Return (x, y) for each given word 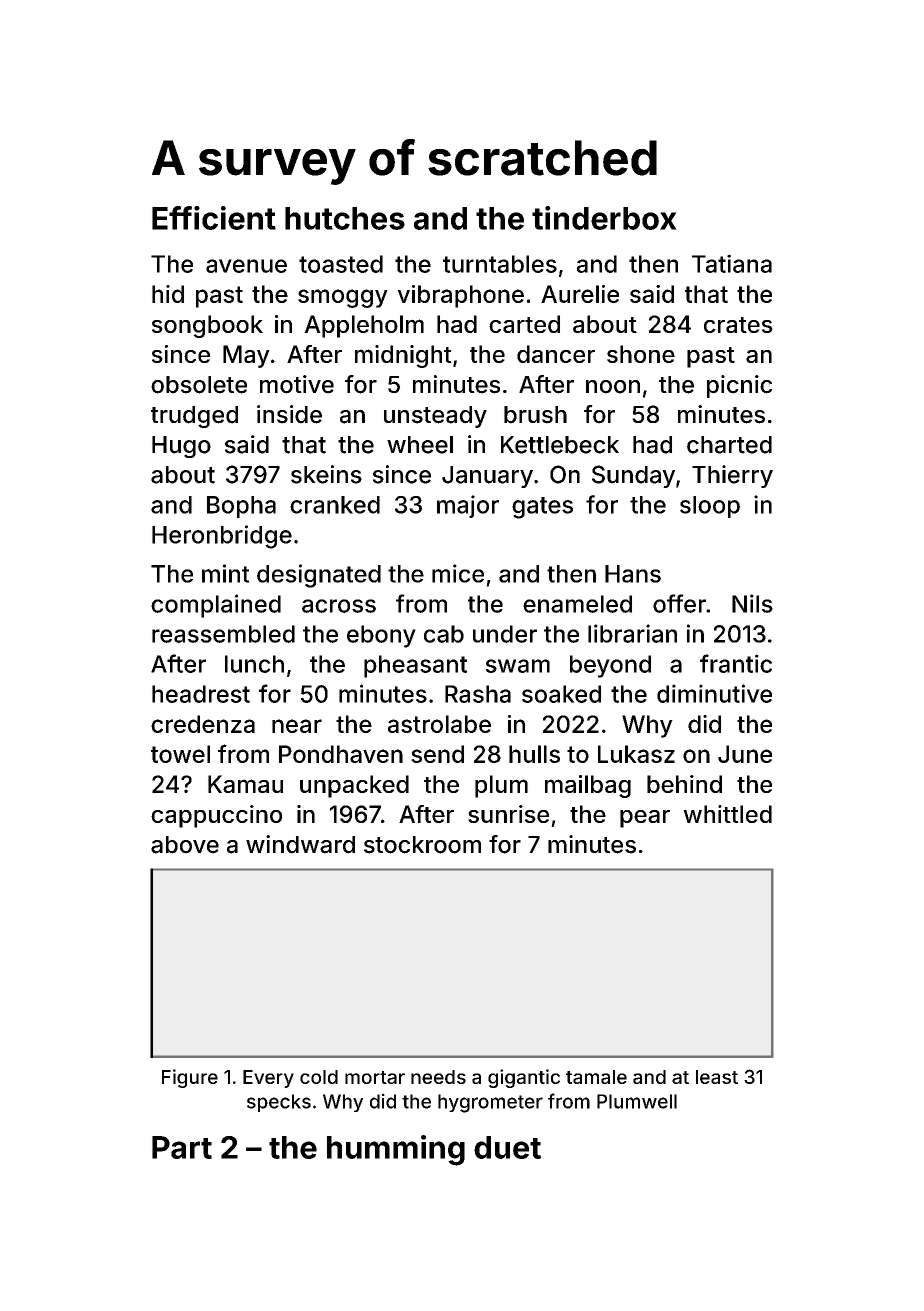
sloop (710, 507)
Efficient (214, 218)
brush (535, 415)
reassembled (223, 634)
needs (438, 1077)
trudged (194, 417)
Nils (752, 603)
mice (458, 573)
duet (507, 1147)
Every (268, 1079)
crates (738, 325)
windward (300, 844)
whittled (727, 814)
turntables (500, 264)
